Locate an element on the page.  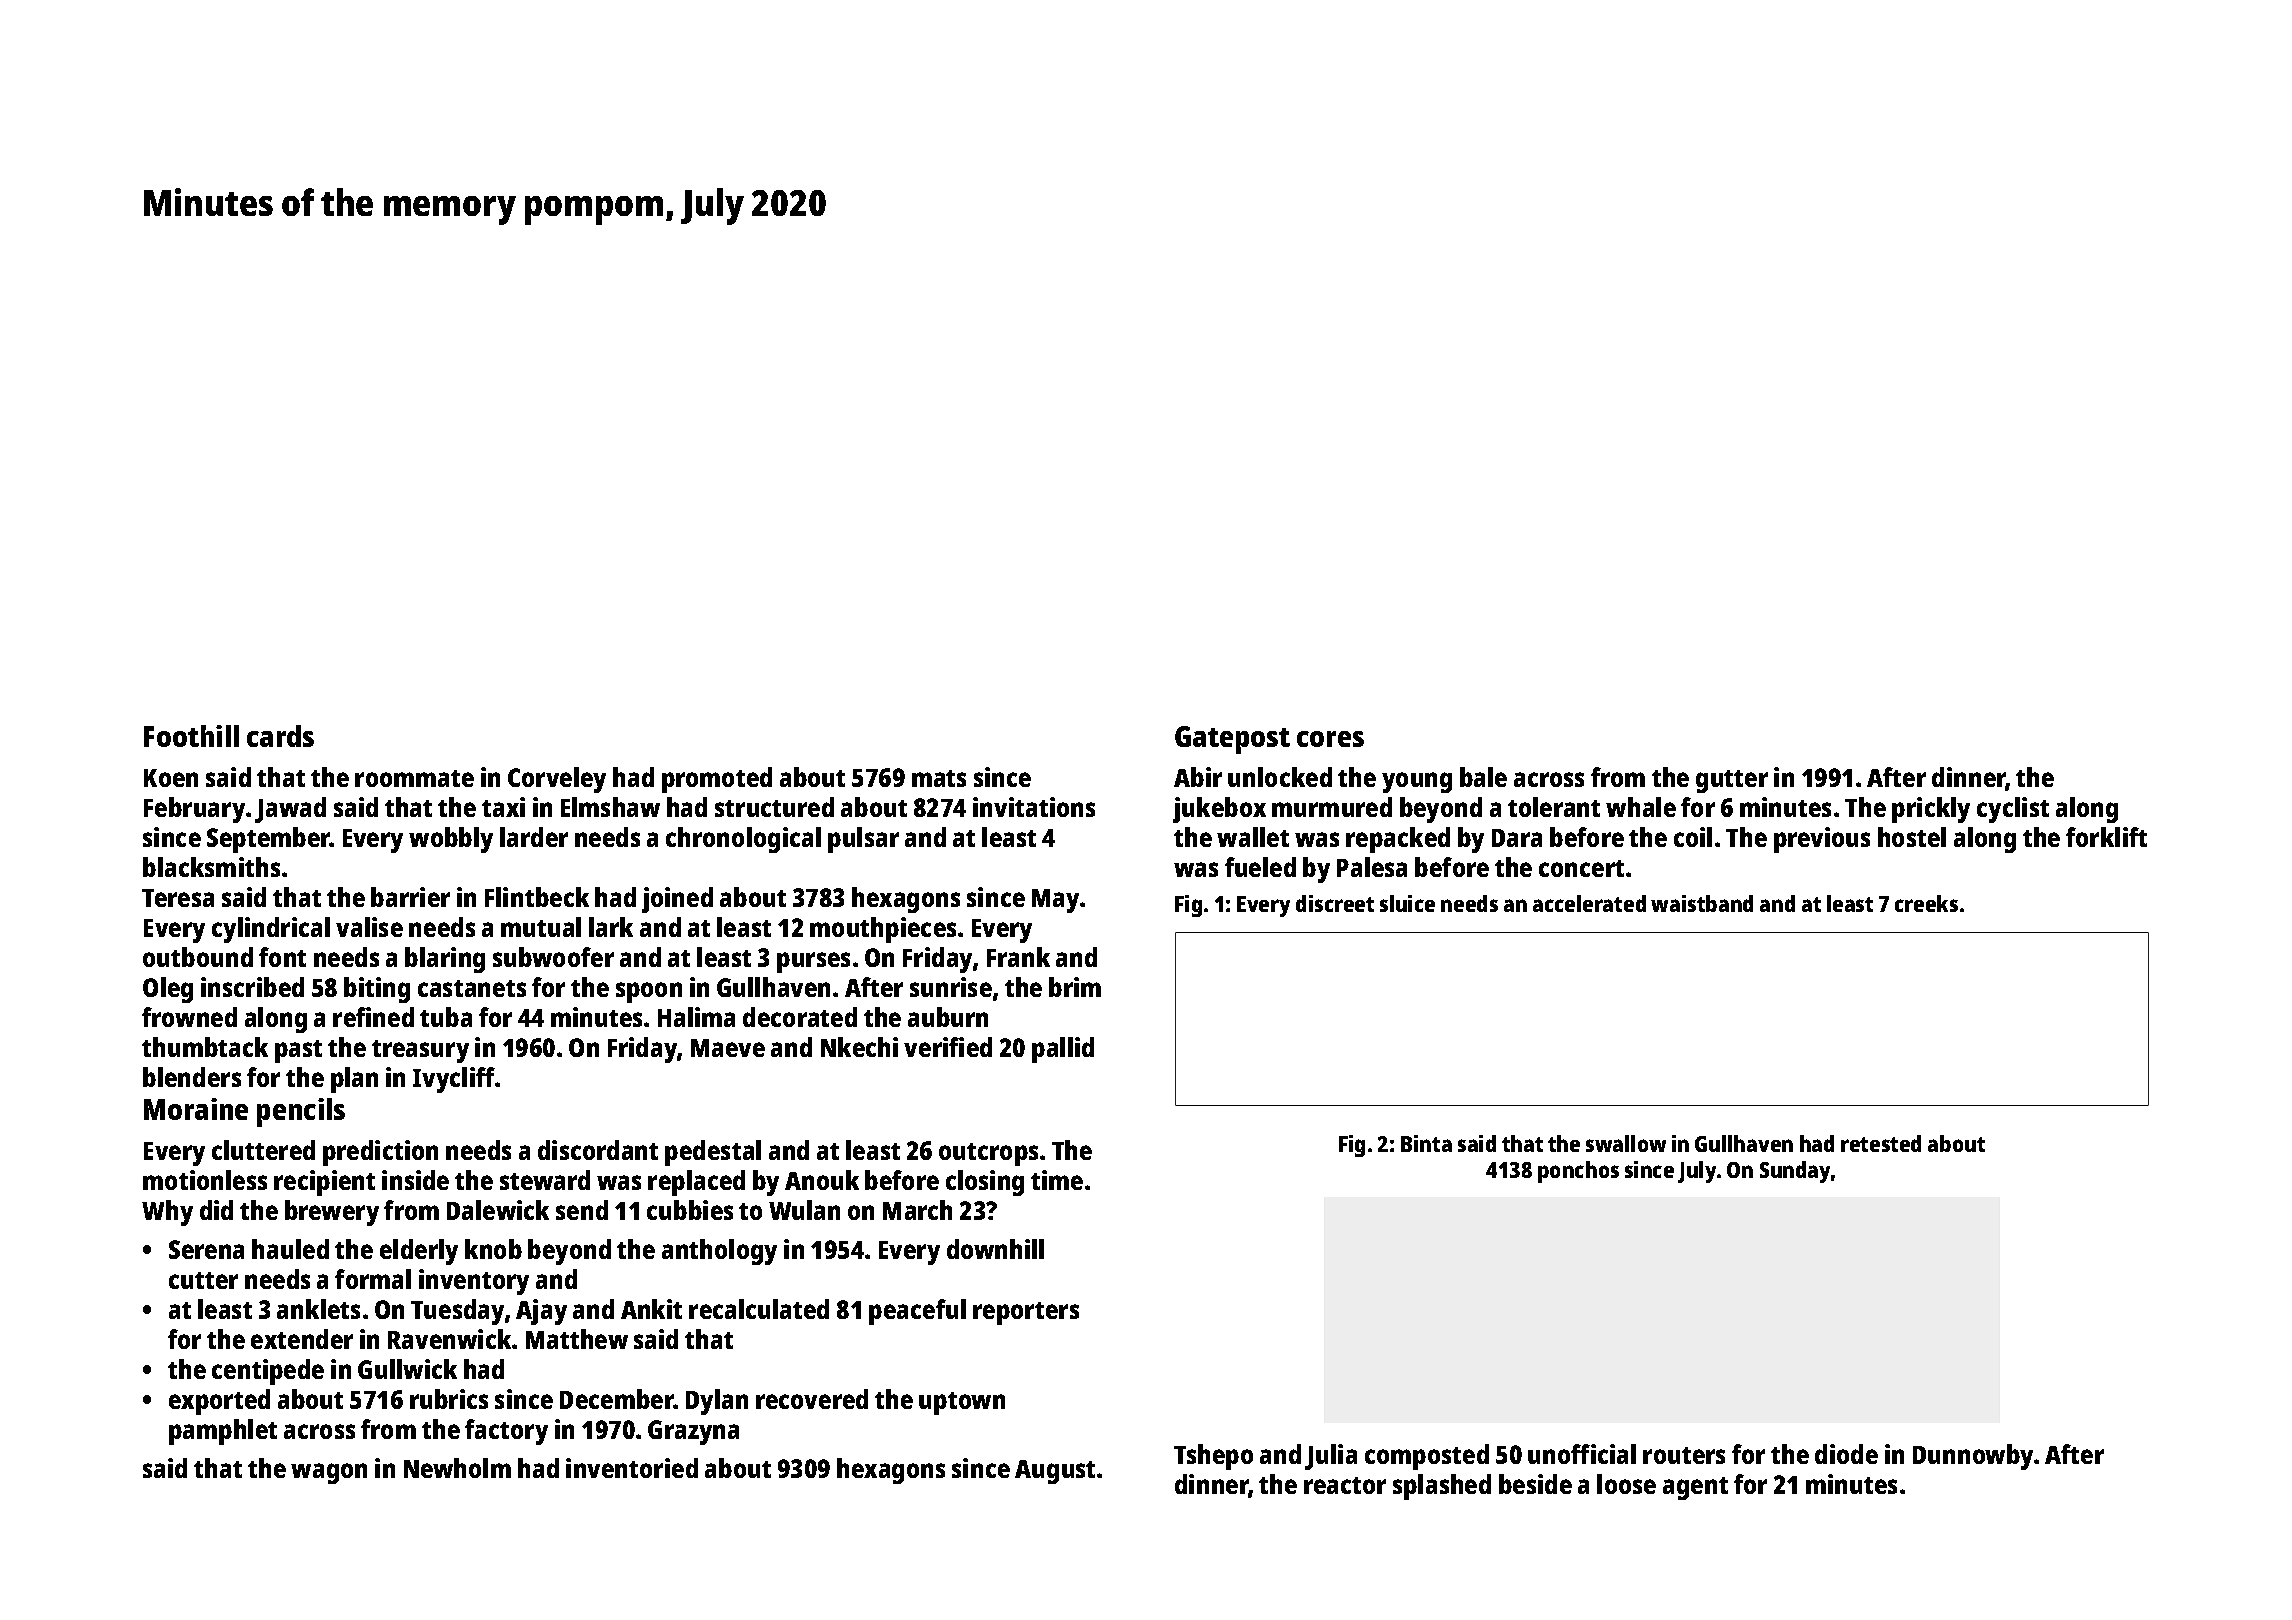
brim is located at coordinates (1075, 987).
